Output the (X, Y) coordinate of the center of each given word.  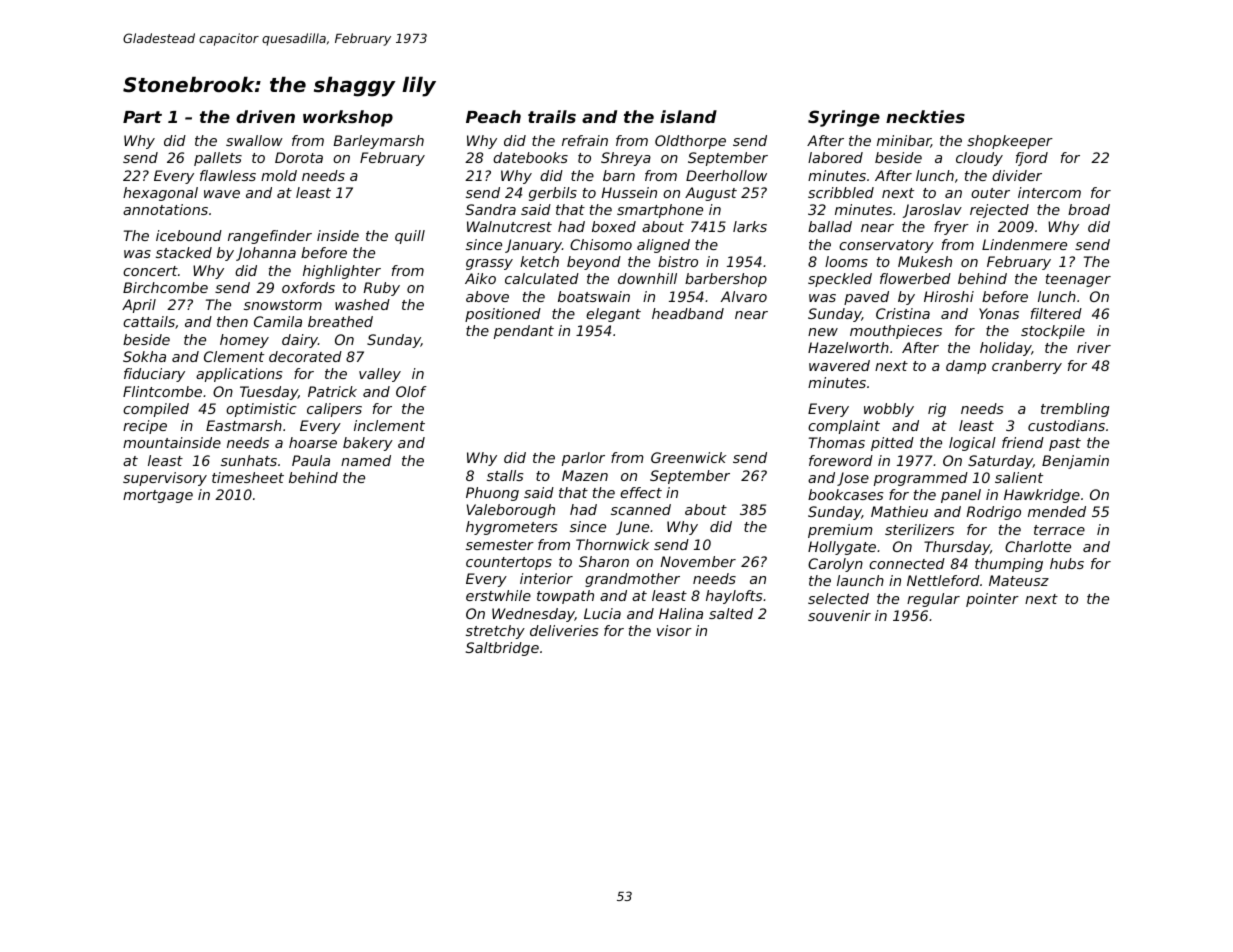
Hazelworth (848, 347)
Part (142, 117)
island (688, 116)
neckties (925, 116)
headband (688, 313)
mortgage (158, 496)
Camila (278, 321)
